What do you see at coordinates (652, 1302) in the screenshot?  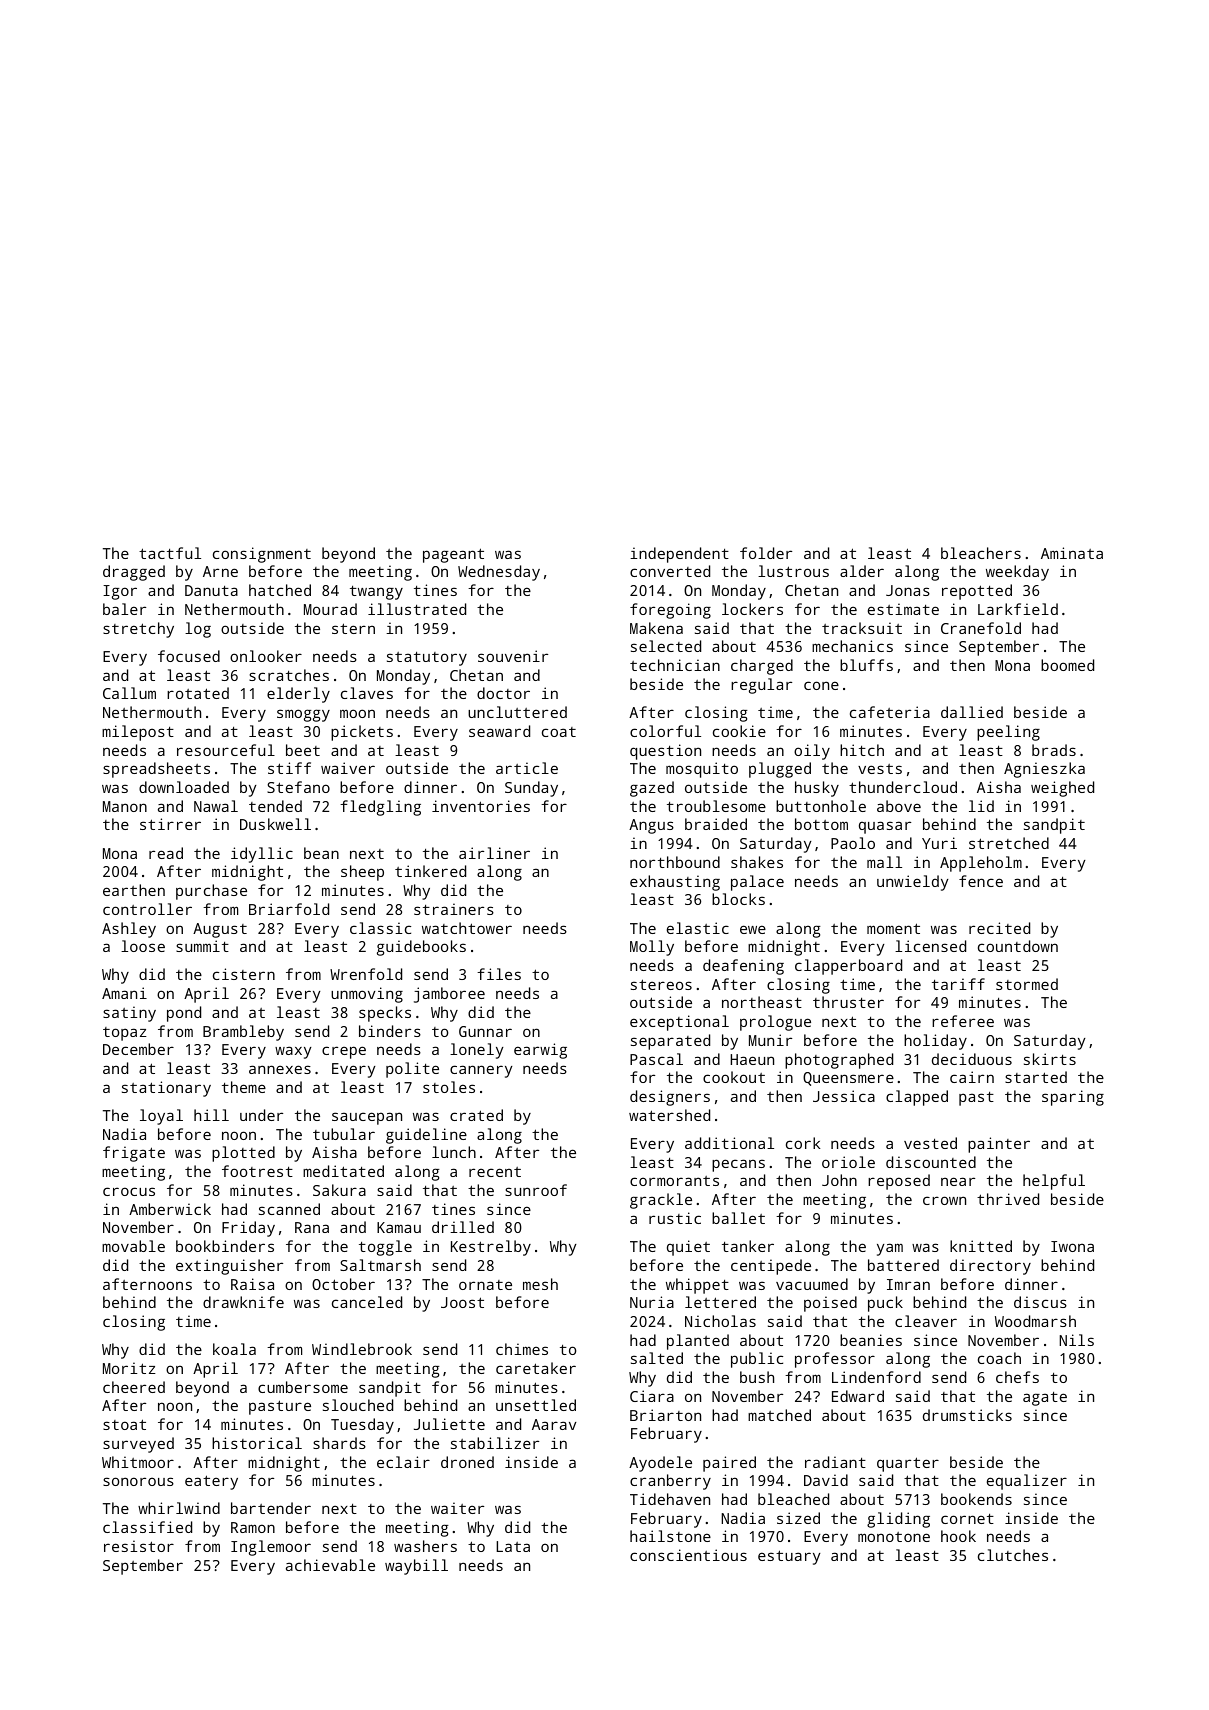 I see `Nuria` at bounding box center [652, 1302].
